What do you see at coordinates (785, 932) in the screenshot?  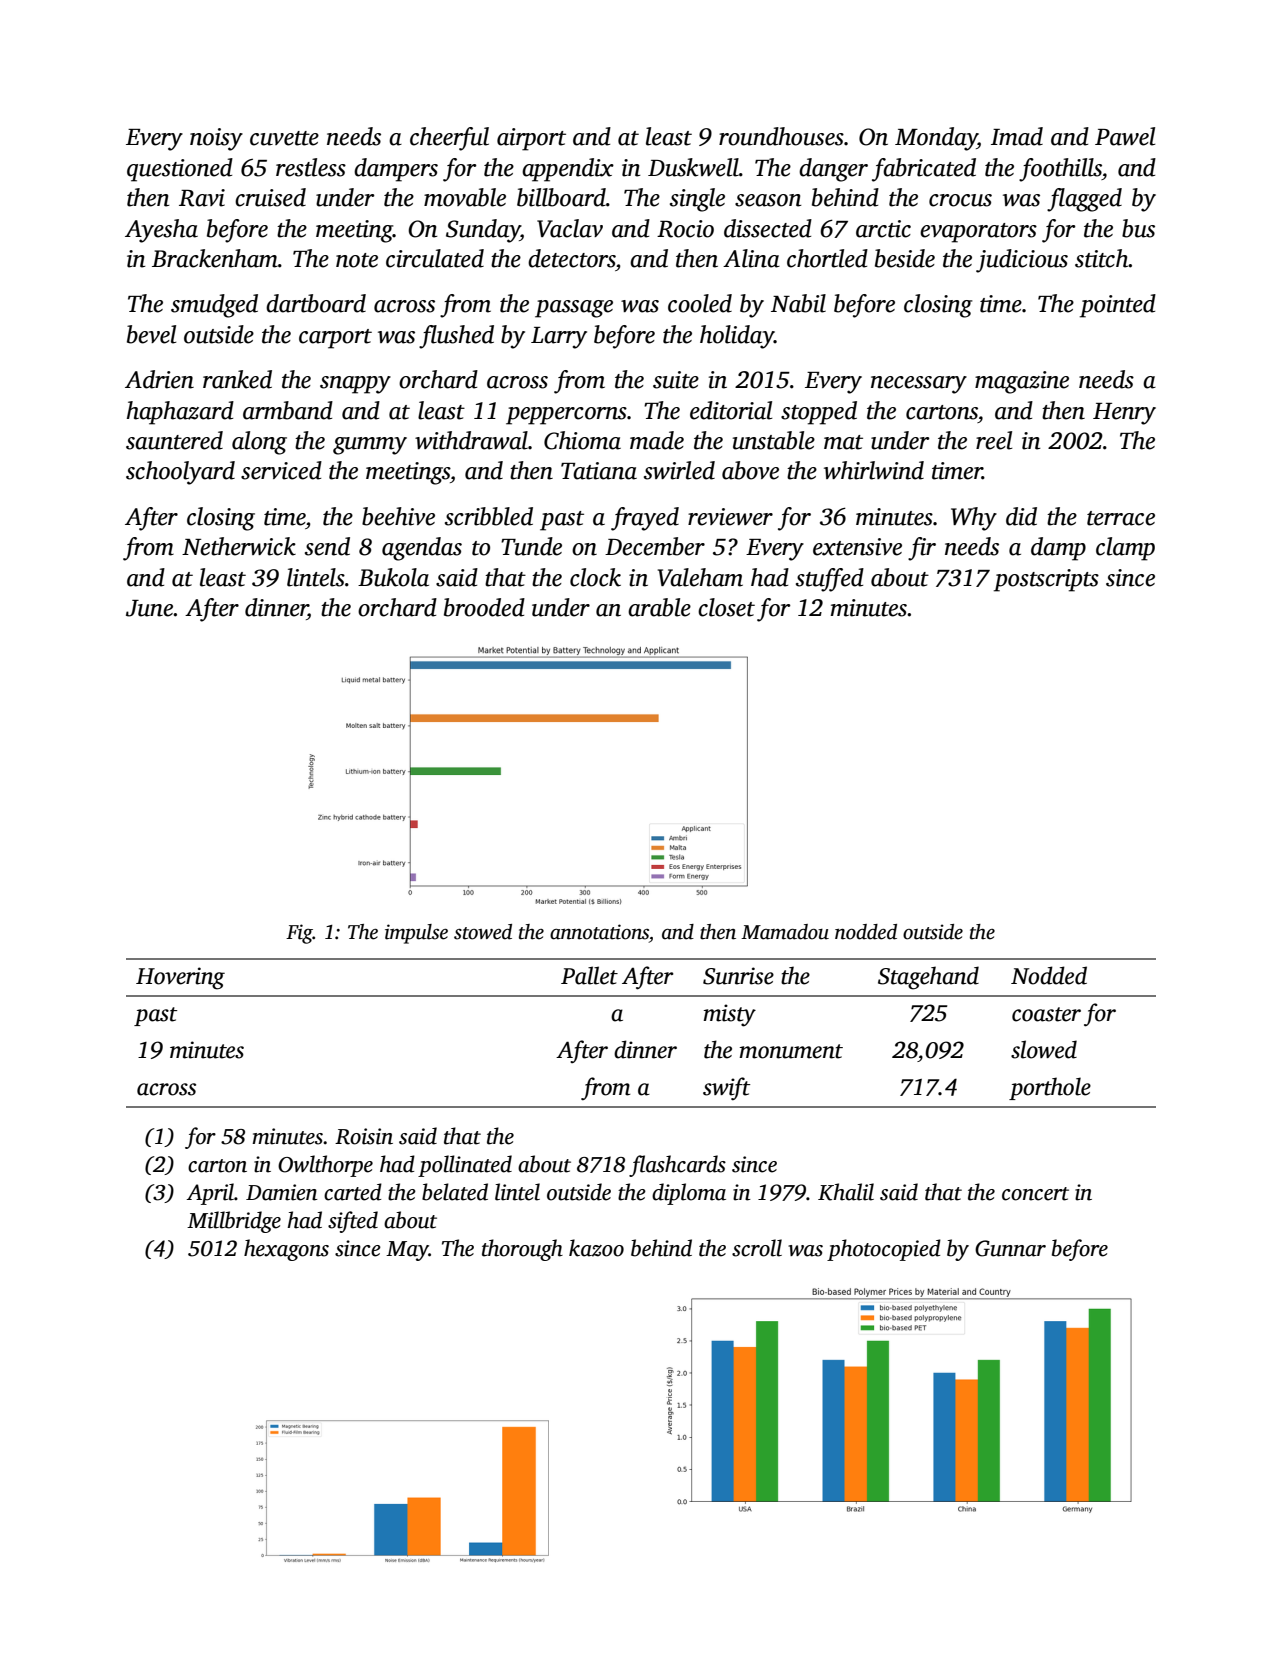 I see `Mamadou` at bounding box center [785, 932].
